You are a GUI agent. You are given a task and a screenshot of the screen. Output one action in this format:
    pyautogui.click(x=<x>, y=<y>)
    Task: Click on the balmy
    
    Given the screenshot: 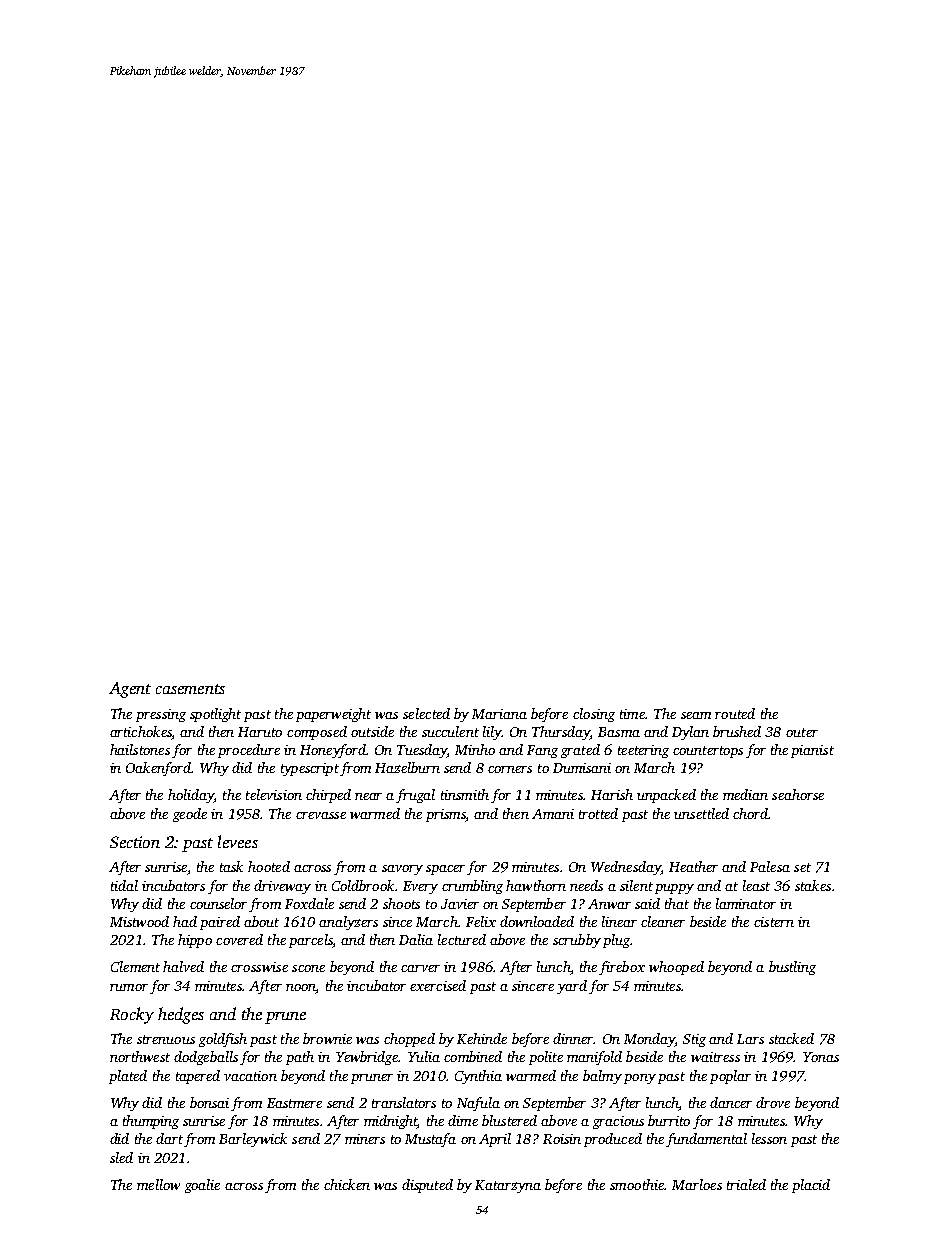 What is the action you would take?
    pyautogui.click(x=602, y=1077)
